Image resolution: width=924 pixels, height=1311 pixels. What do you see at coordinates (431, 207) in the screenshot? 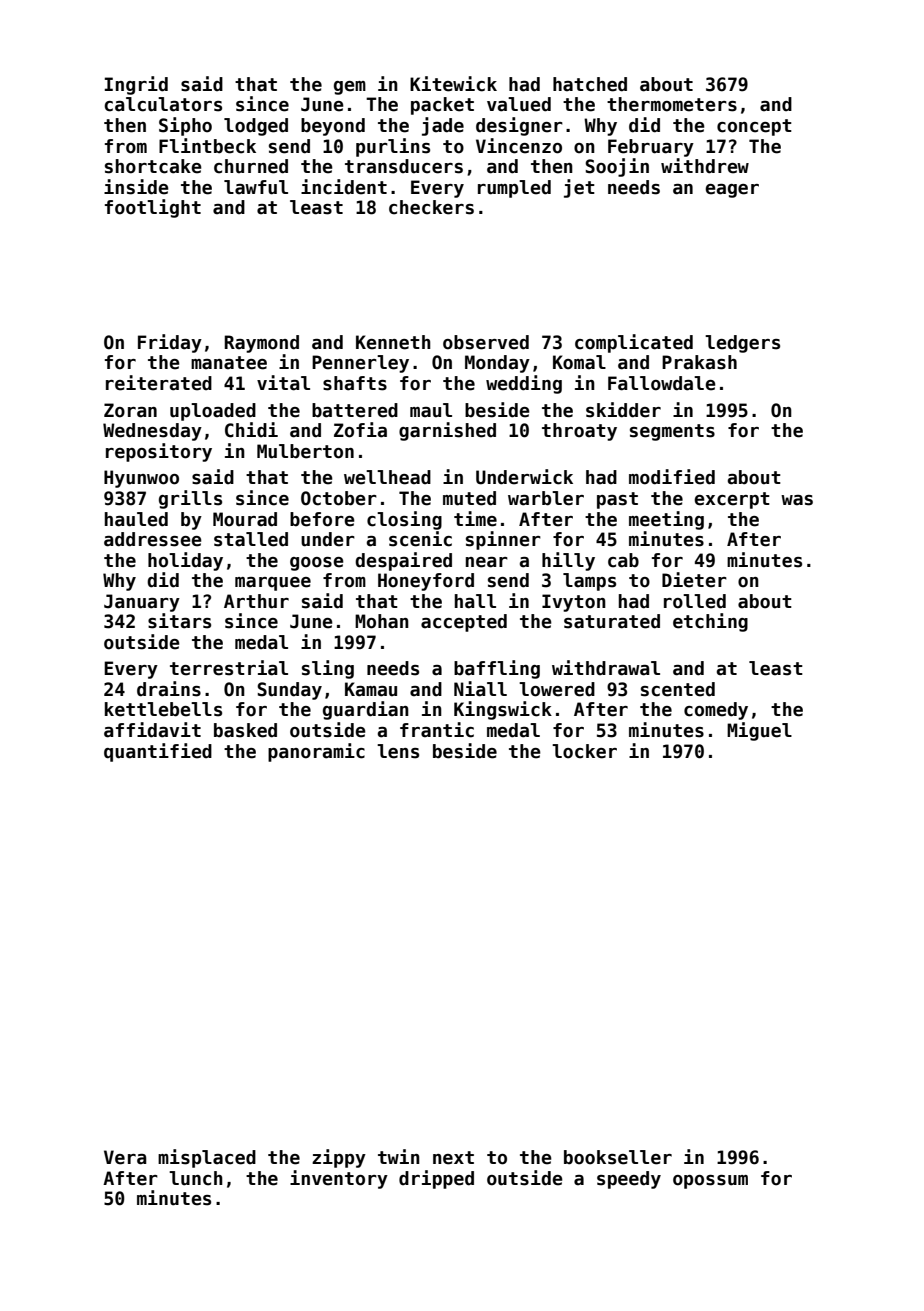
I see `checkers` at bounding box center [431, 207].
